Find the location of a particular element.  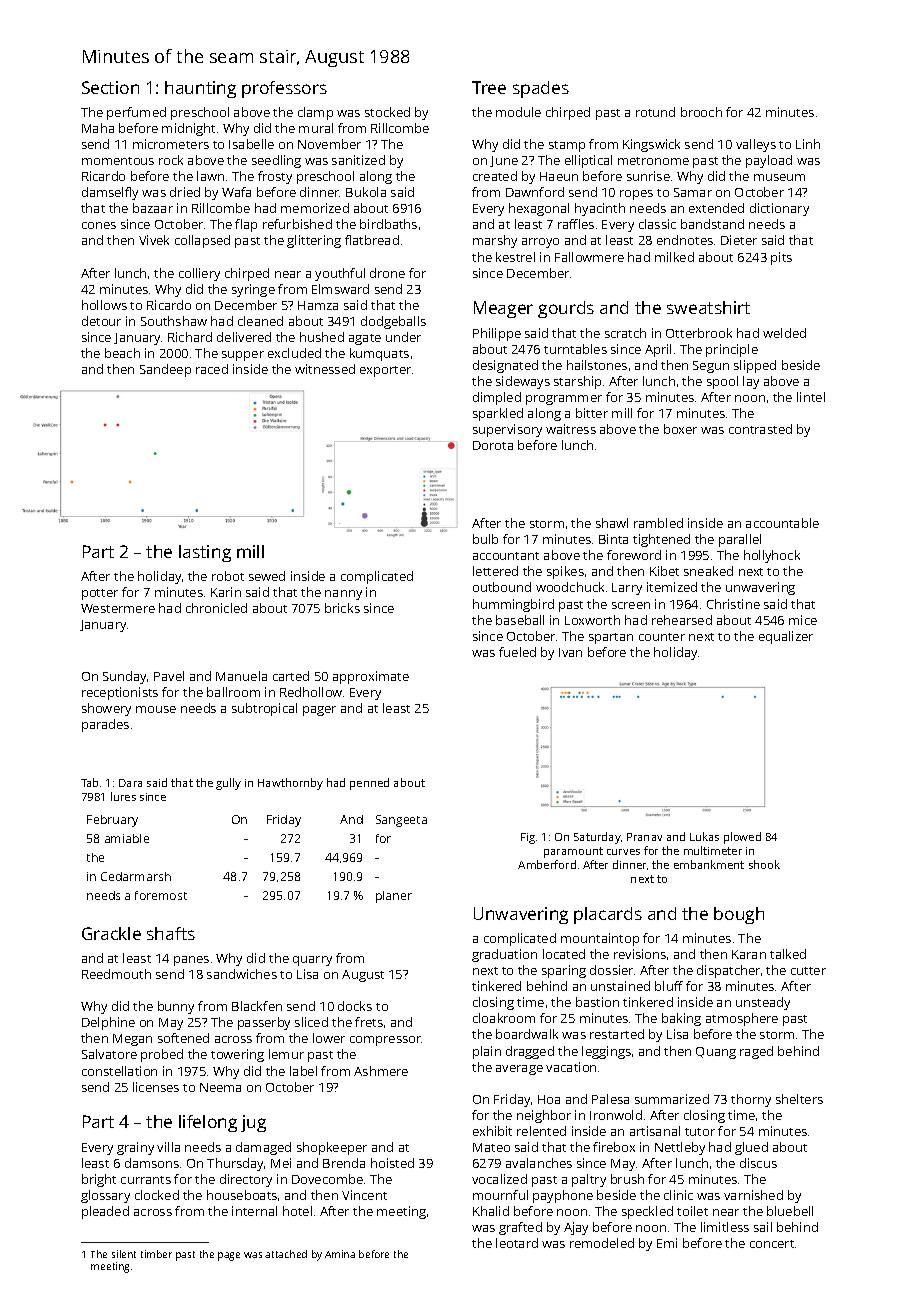

under is located at coordinates (403, 337).
